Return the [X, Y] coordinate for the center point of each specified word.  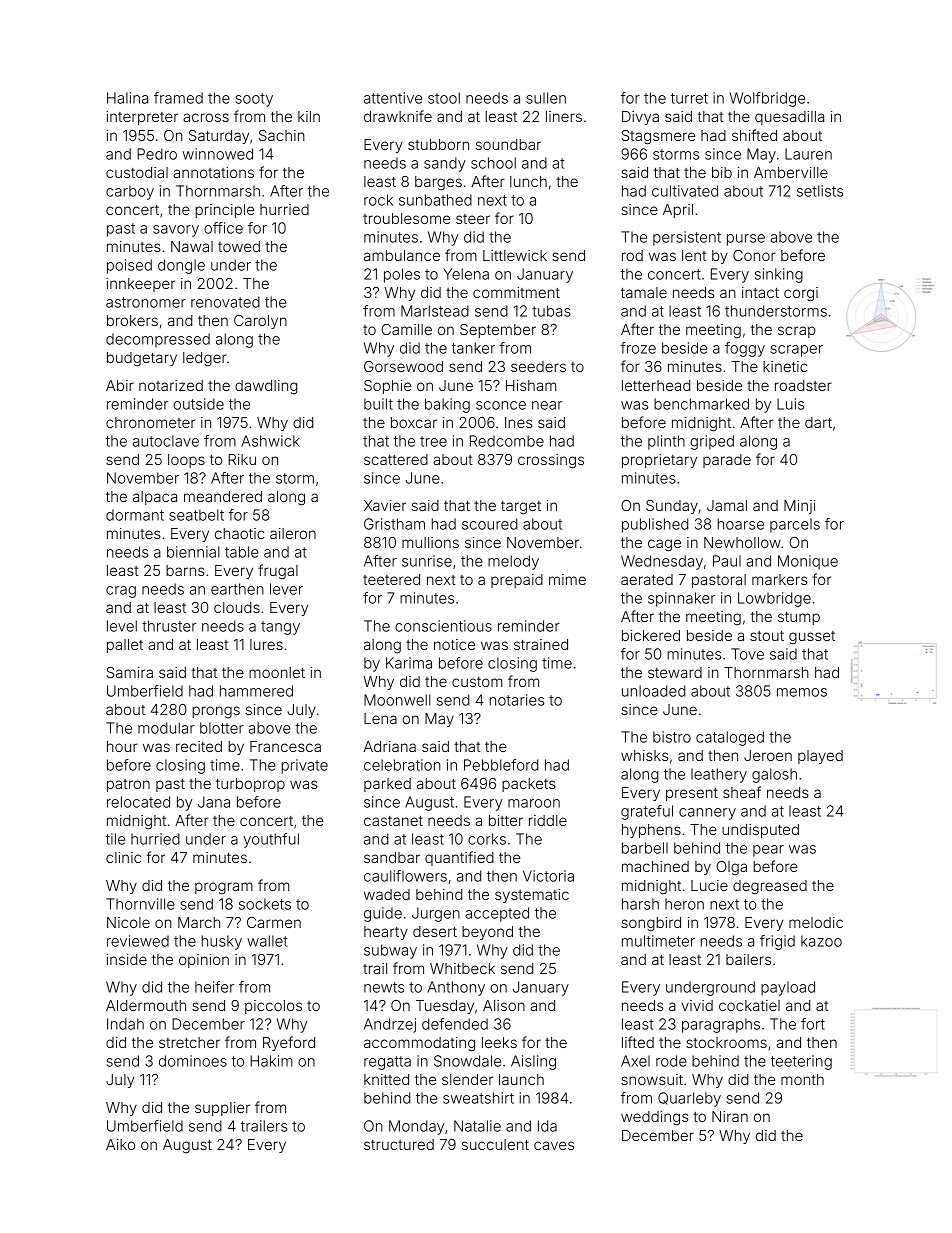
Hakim [271, 1061]
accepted [497, 914]
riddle [548, 820]
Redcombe [507, 441]
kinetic [785, 366]
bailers [748, 959]
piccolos [273, 1007]
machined [655, 866]
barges [438, 183]
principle [225, 211]
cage [664, 545]
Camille [406, 329]
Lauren [808, 154]
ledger [205, 359]
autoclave [166, 441]
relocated [138, 802]
